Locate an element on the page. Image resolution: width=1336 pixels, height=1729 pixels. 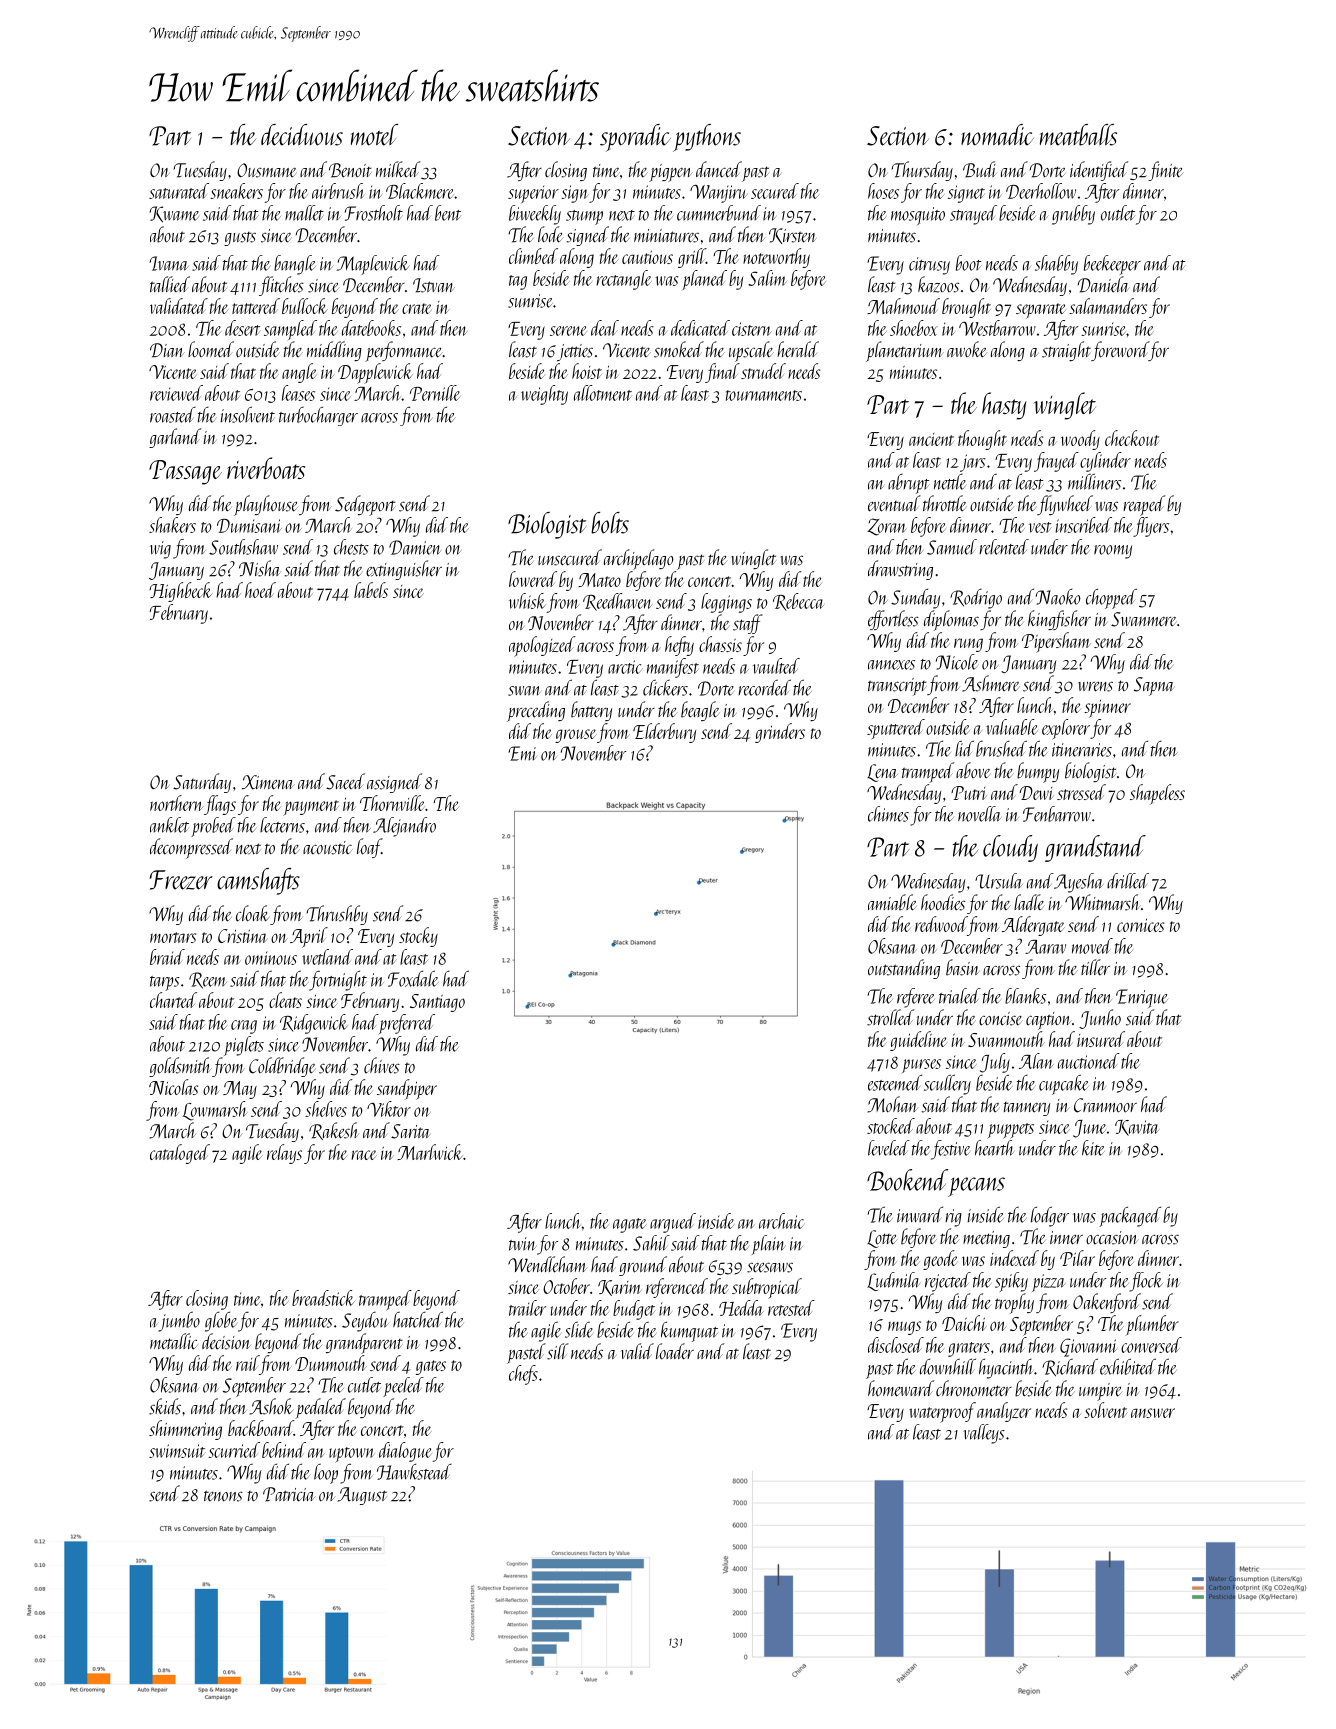
milked is located at coordinates (398, 169).
